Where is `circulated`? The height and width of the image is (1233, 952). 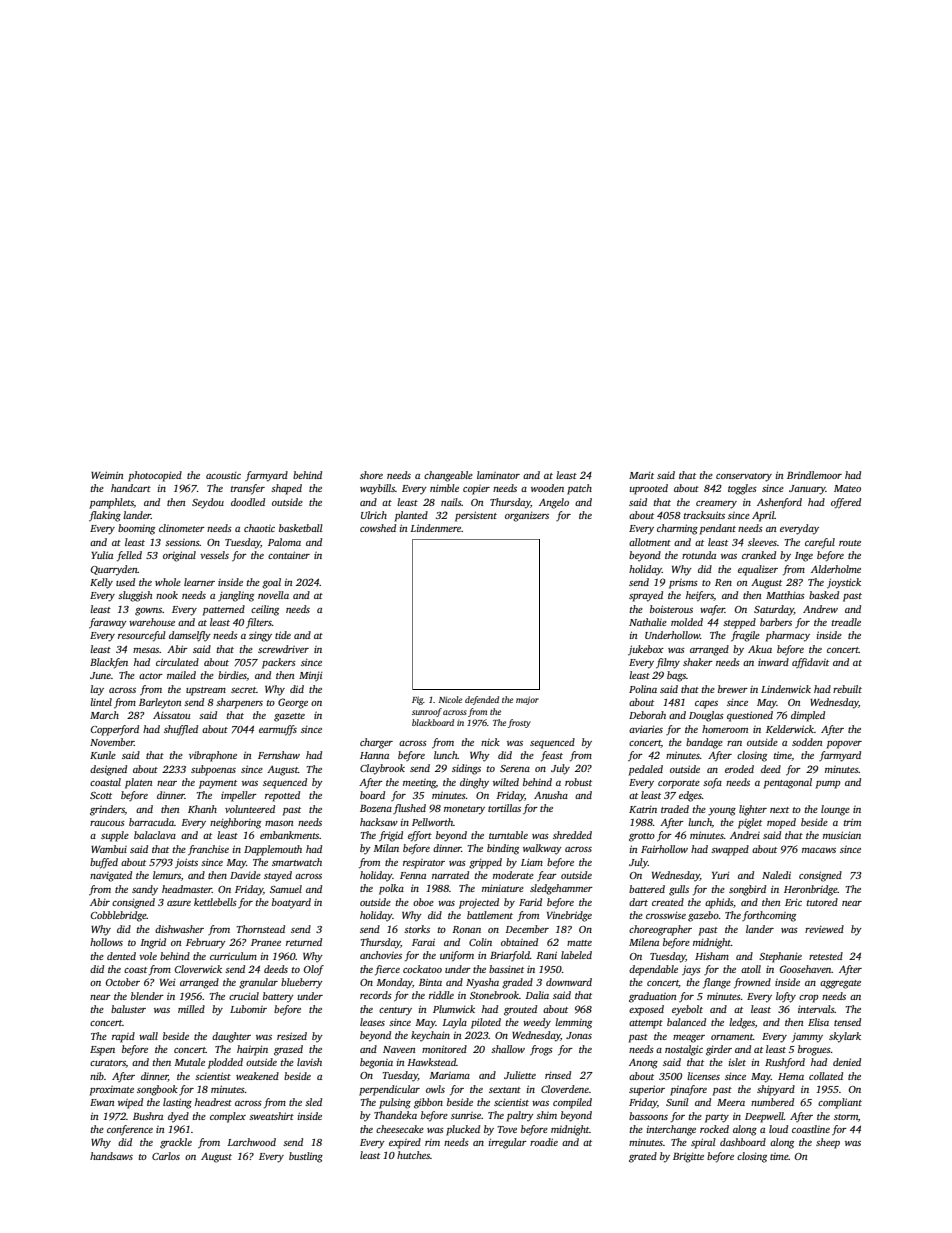
circulated is located at coordinates (177, 662).
